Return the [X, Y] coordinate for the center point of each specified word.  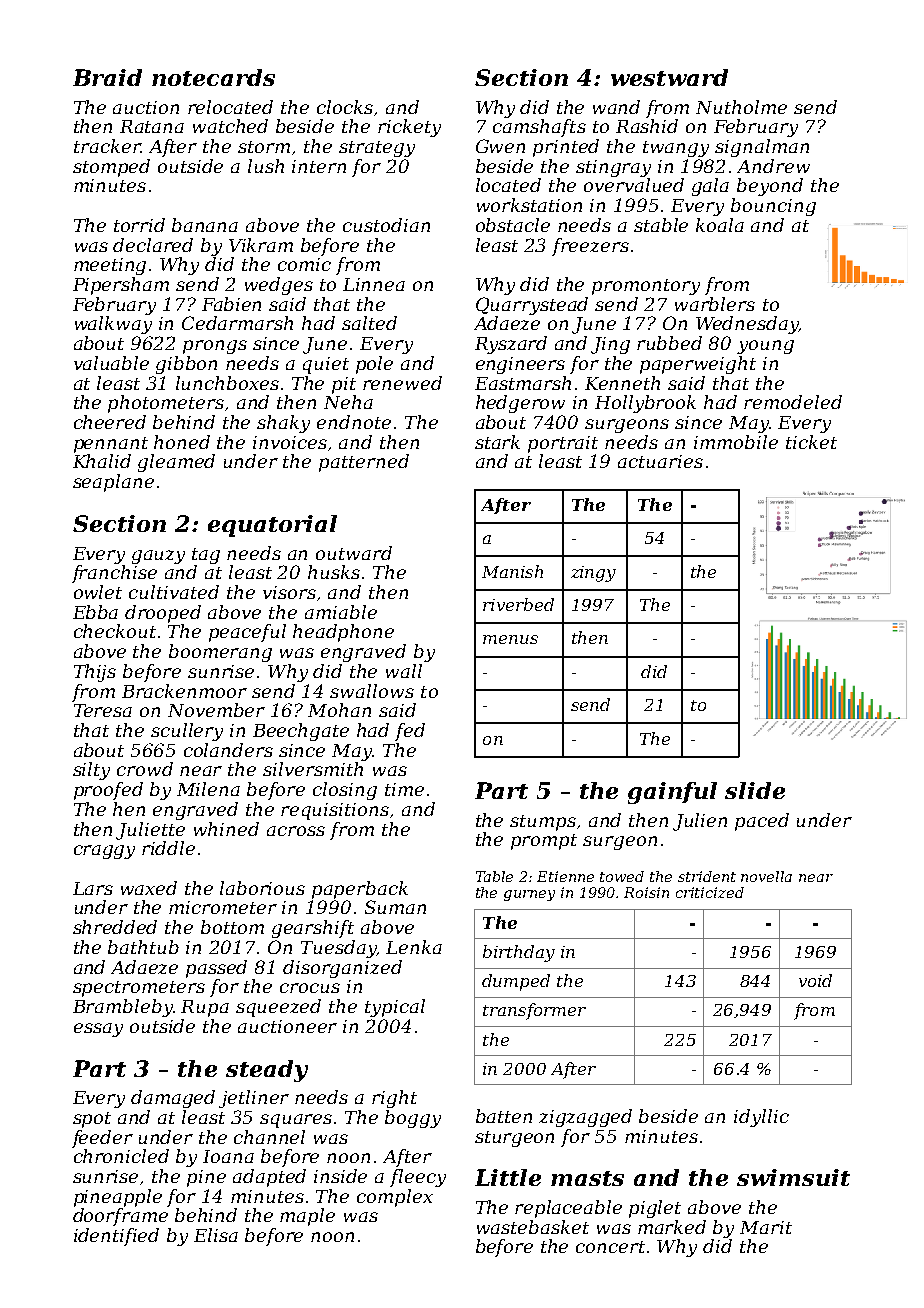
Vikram [261, 245]
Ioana [228, 1156]
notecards [213, 77]
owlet [98, 592]
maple [307, 1217]
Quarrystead [532, 306]
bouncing [773, 207]
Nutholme [741, 107]
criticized [710, 892]
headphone [343, 633]
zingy [593, 574]
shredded [115, 927]
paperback [360, 890]
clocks [345, 107]
